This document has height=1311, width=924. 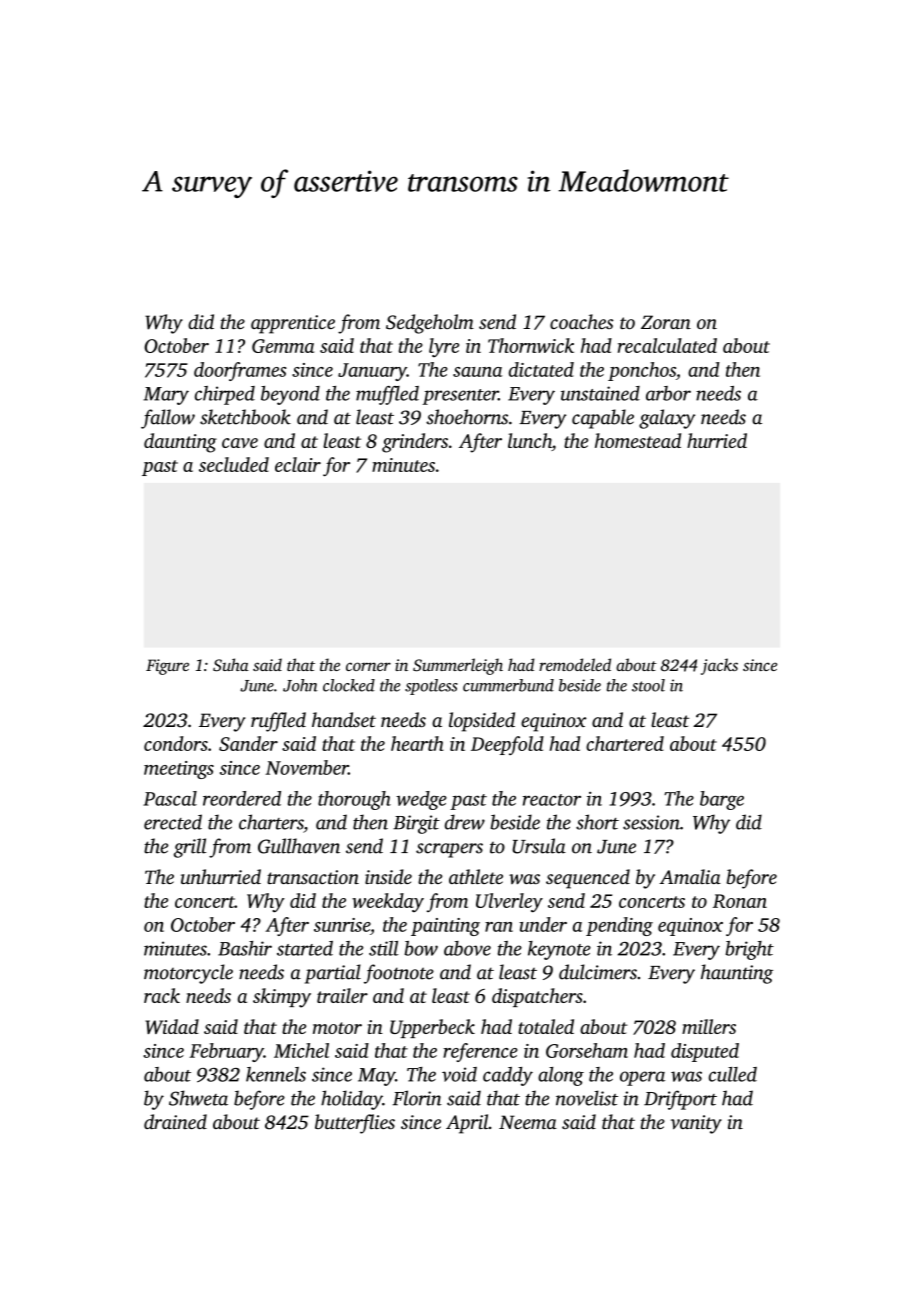 What do you see at coordinates (399, 974) in the document?
I see `footnote` at bounding box center [399, 974].
